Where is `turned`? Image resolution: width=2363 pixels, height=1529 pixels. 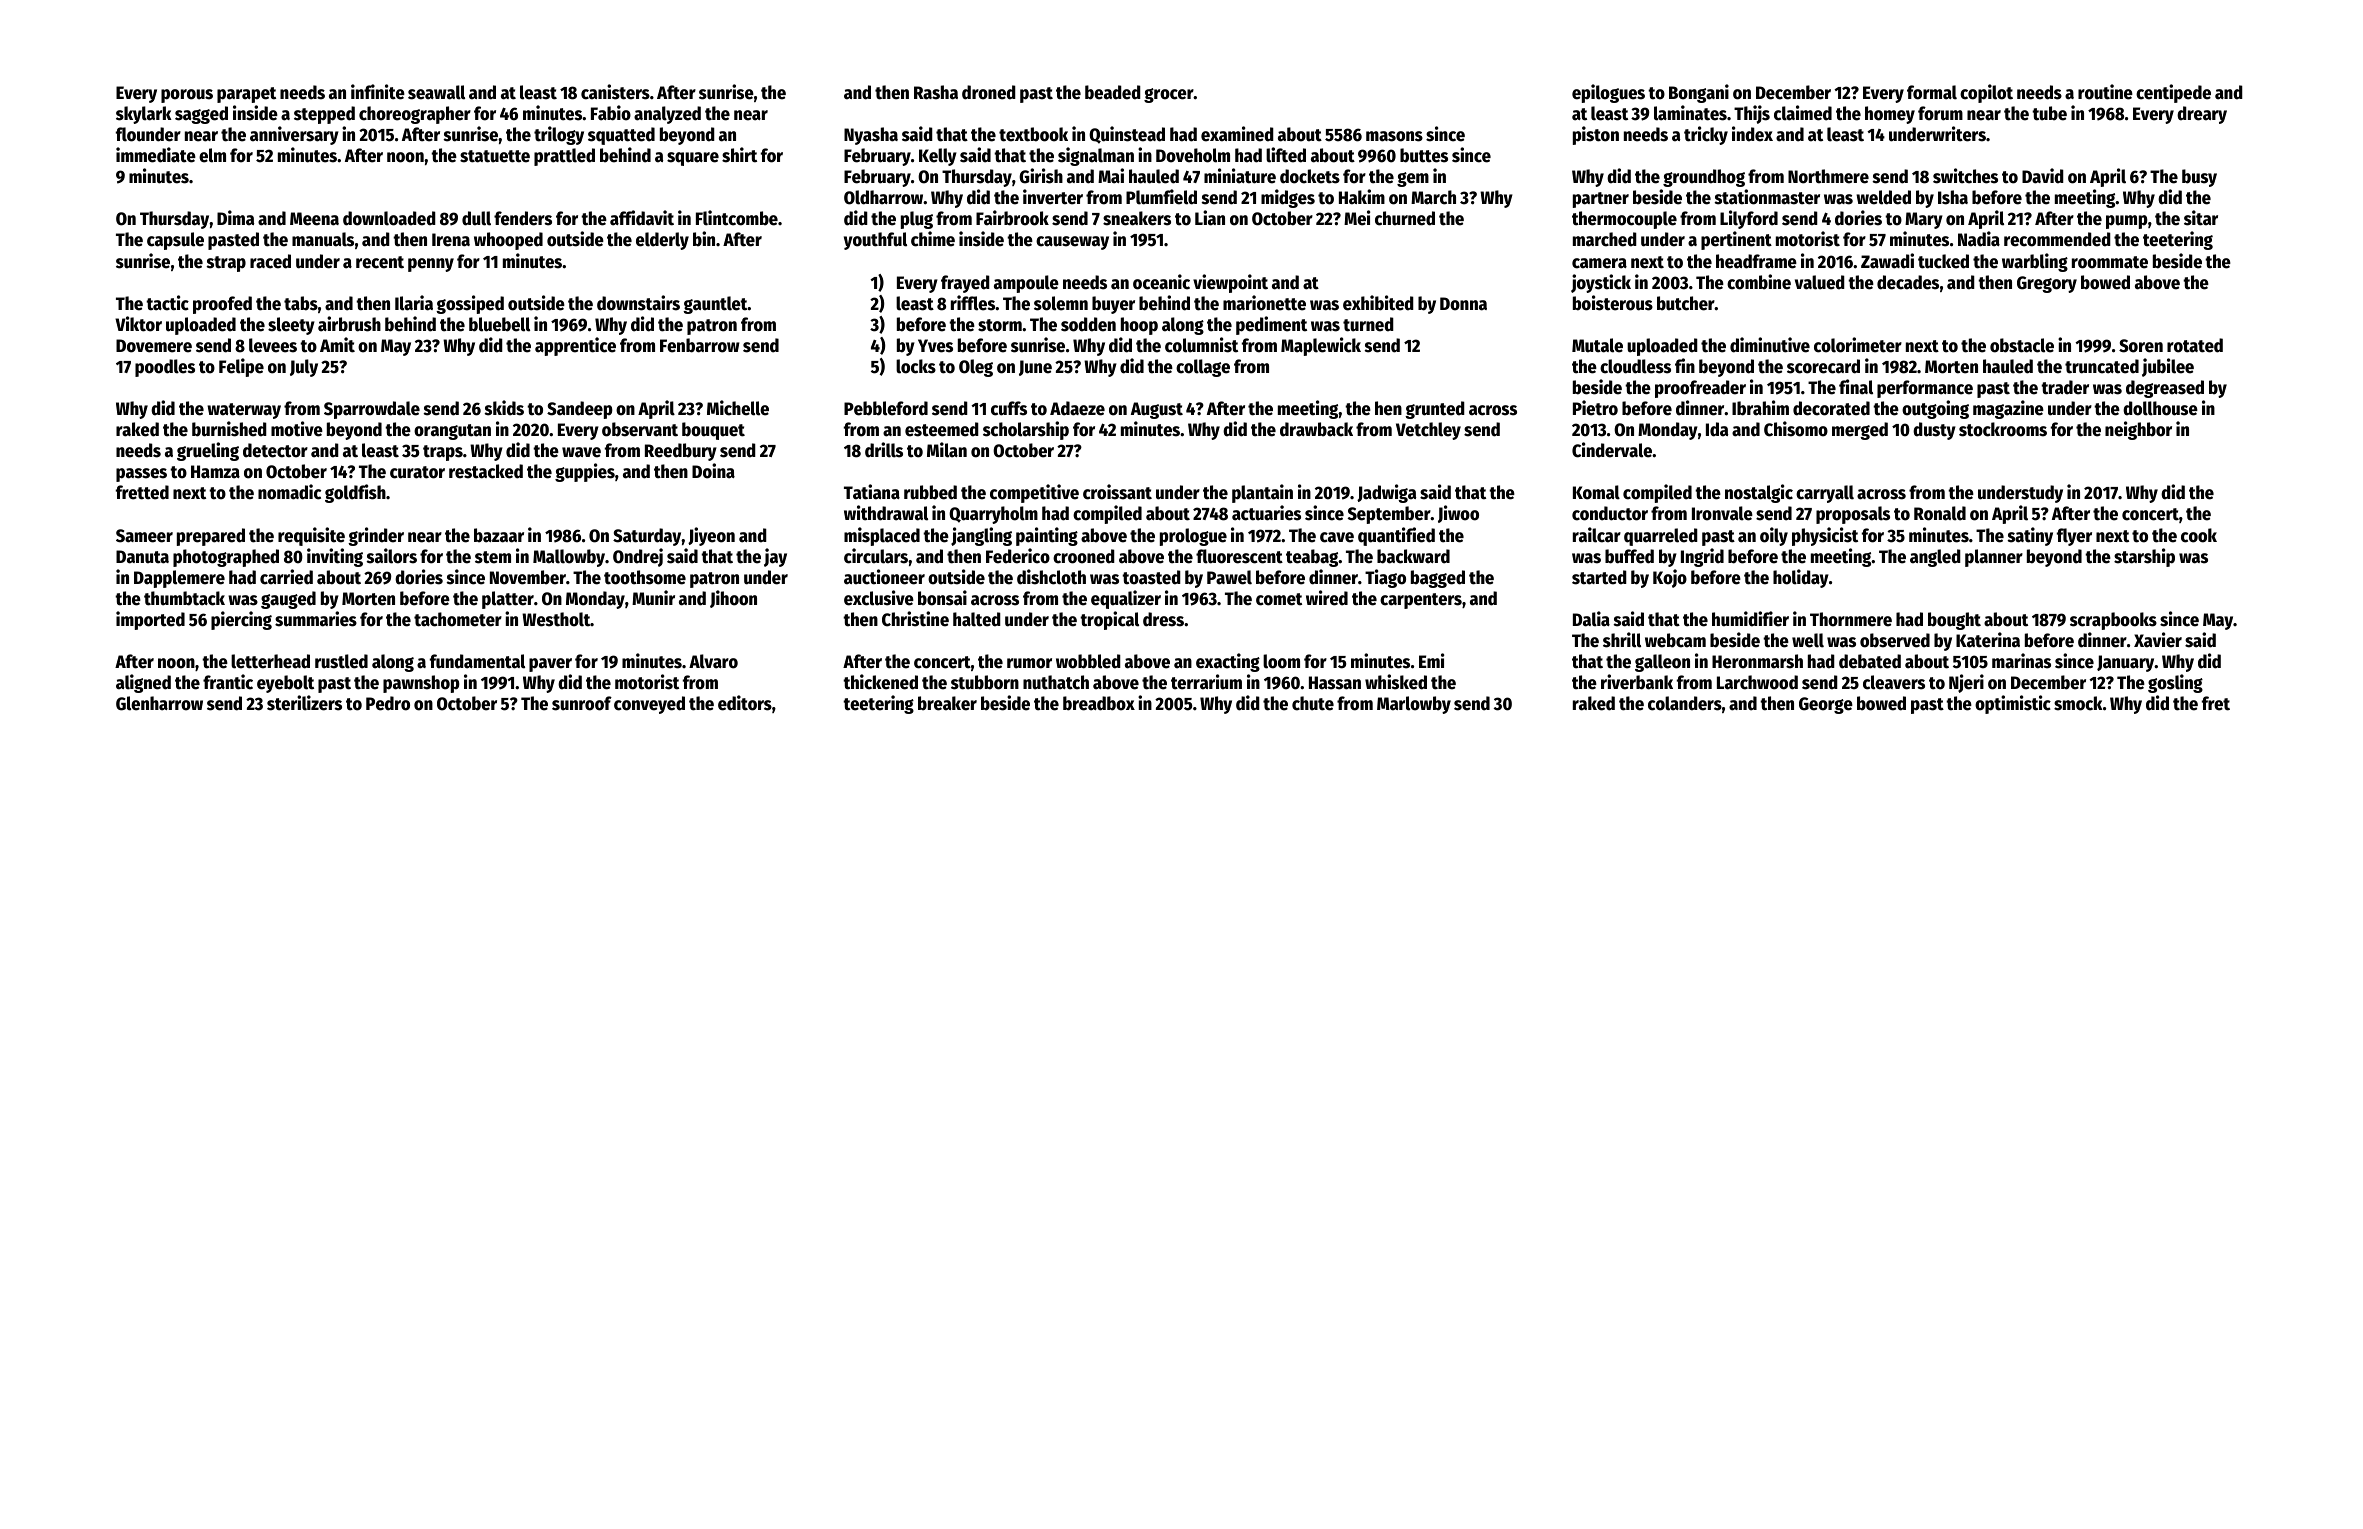 turned is located at coordinates (1368, 324).
